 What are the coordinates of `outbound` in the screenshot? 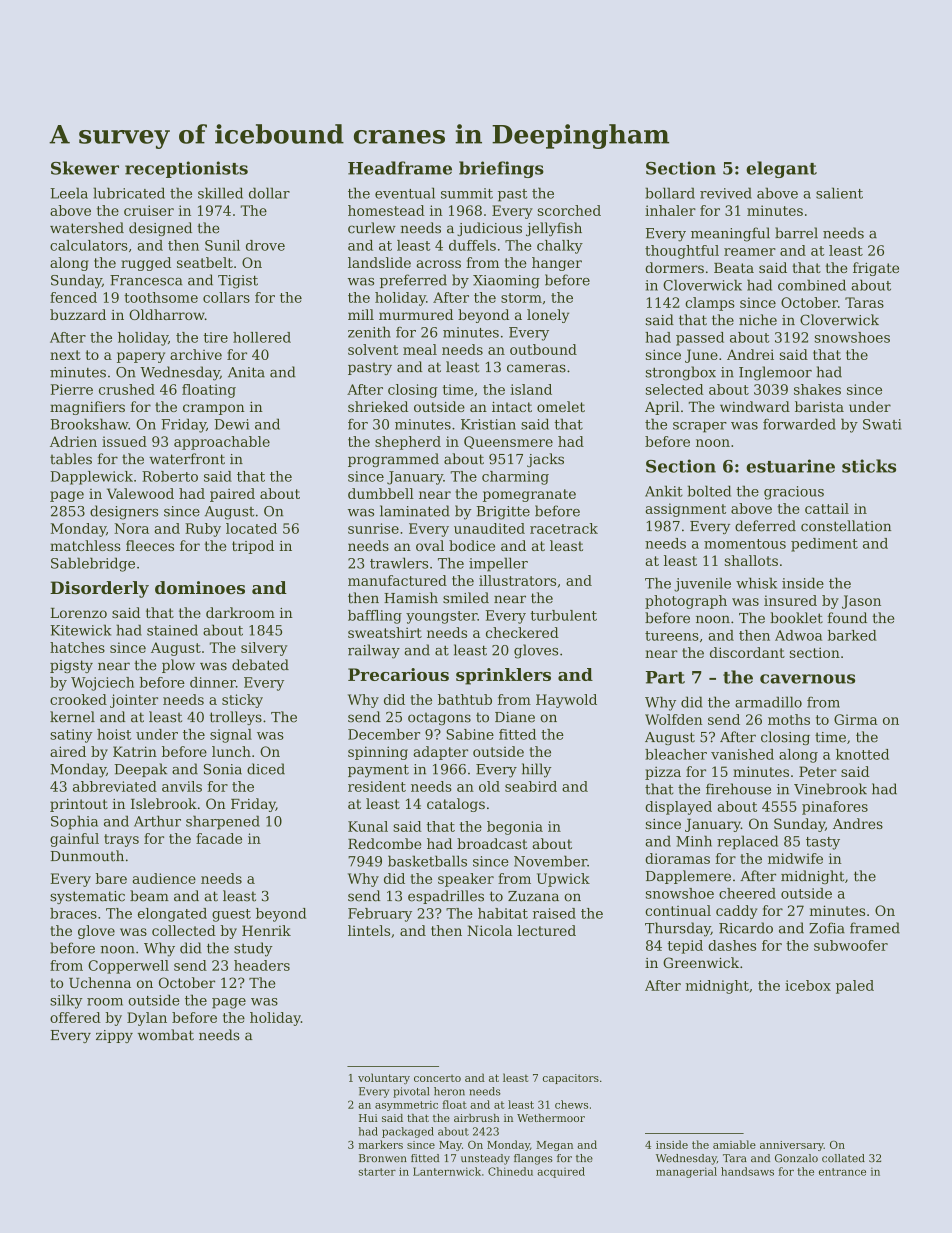 It's located at (543, 349).
